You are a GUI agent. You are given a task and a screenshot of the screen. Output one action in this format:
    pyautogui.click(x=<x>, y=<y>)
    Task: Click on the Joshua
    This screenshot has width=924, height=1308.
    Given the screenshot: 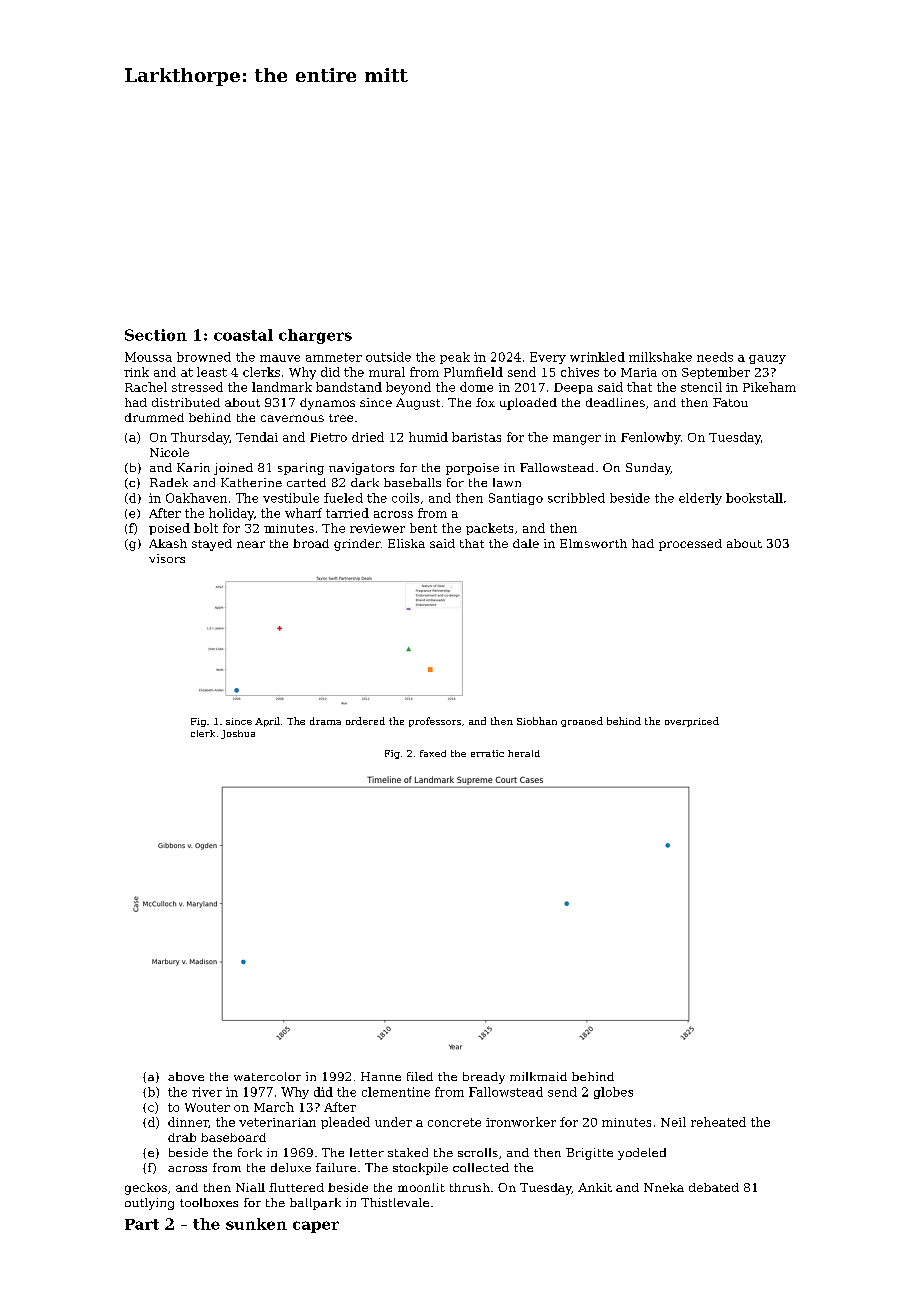 What is the action you would take?
    pyautogui.click(x=238, y=734)
